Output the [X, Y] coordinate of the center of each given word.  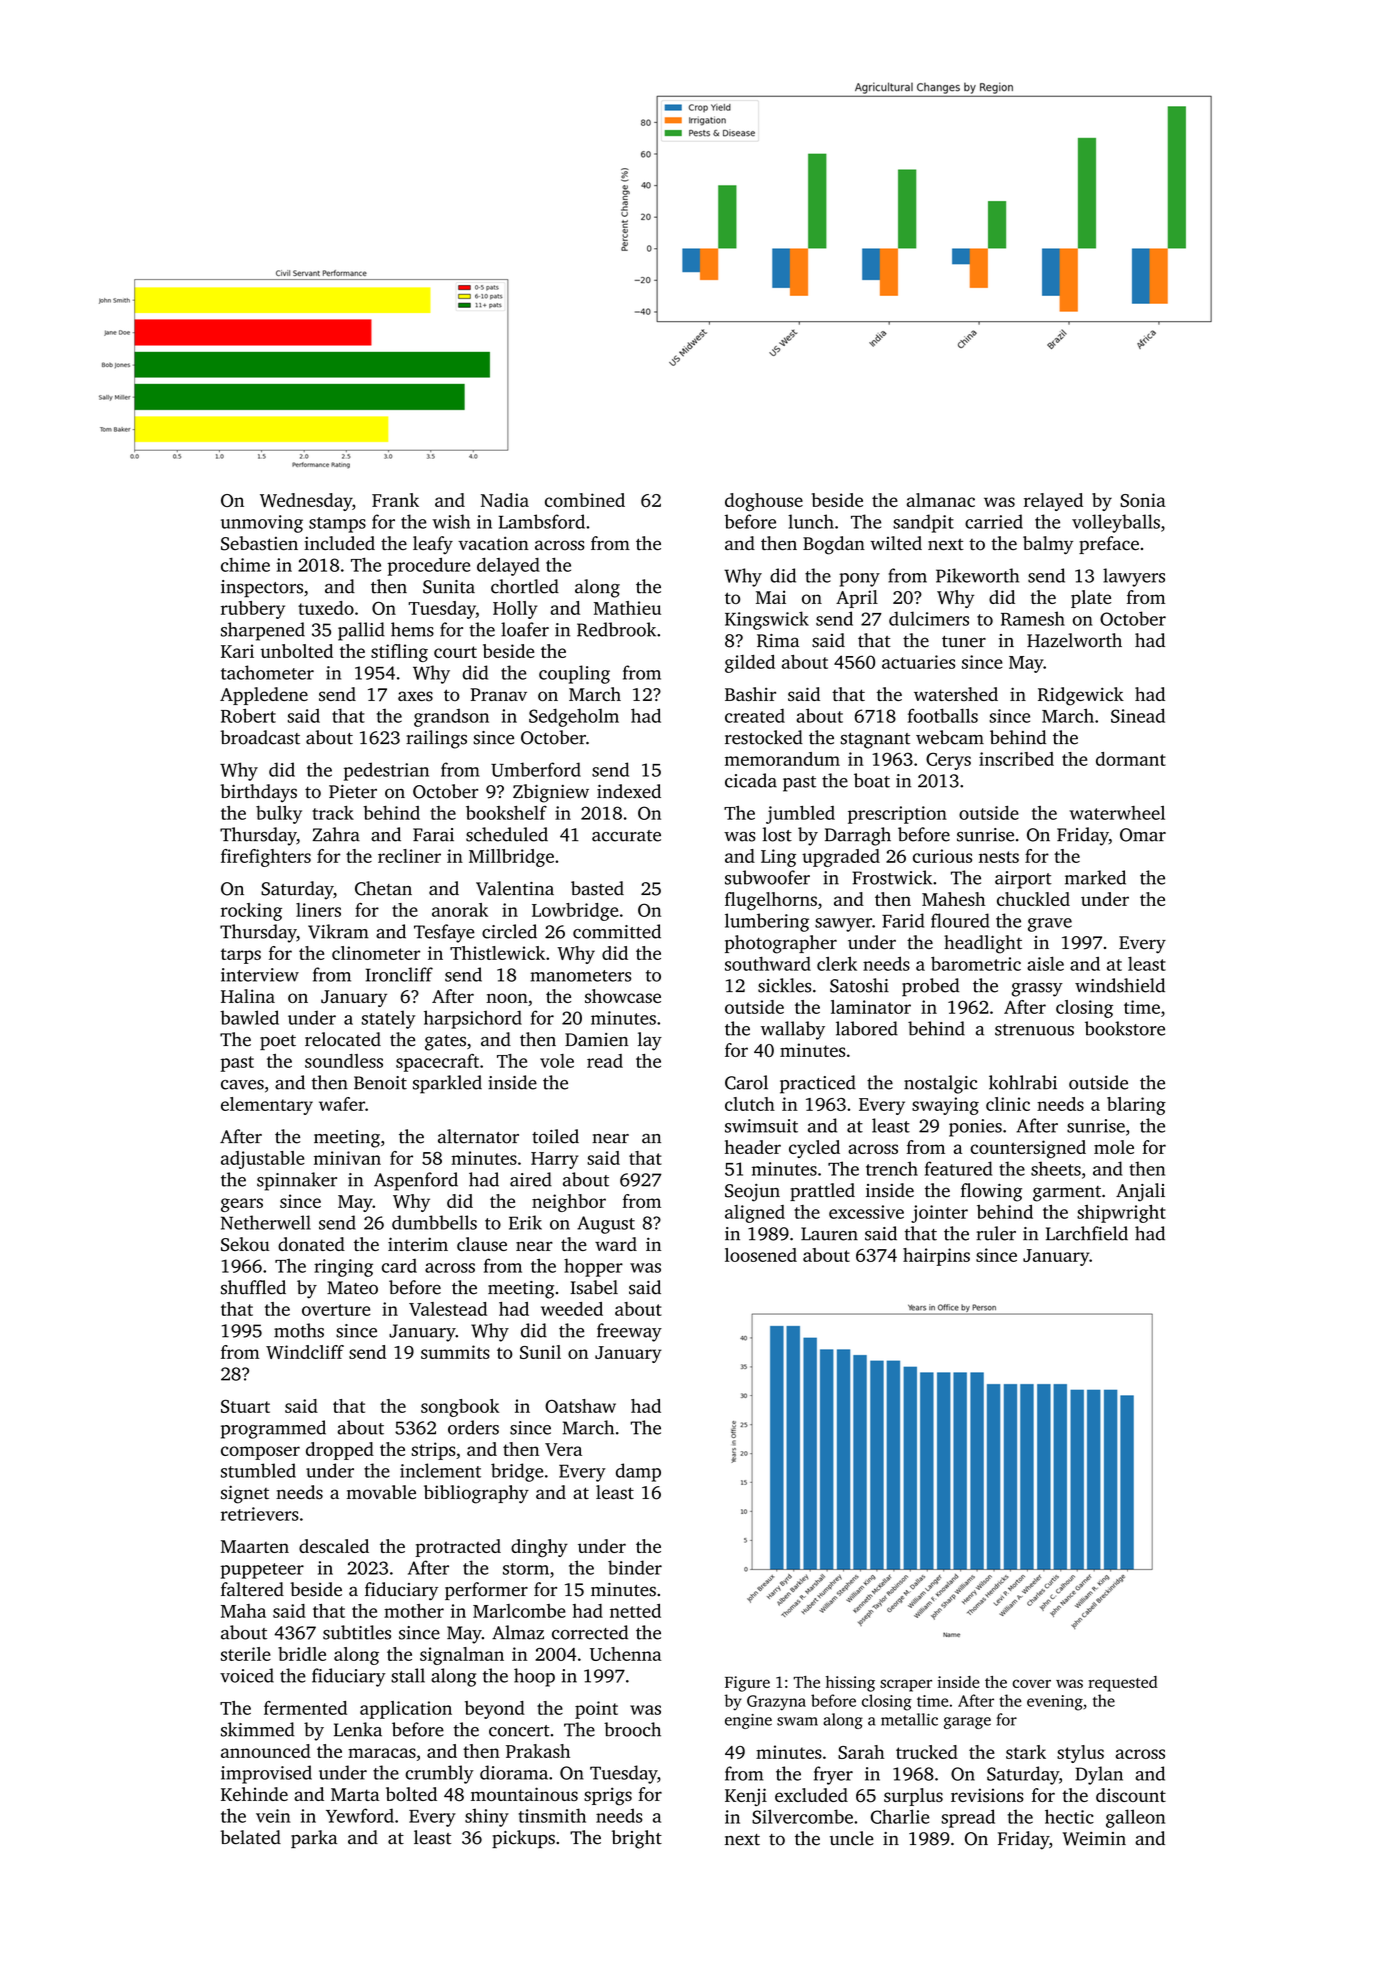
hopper [593, 1267]
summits [455, 1352]
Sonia [1143, 500]
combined [585, 500]
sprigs [608, 1796]
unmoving [262, 524]
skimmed [258, 1729]
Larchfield [1087, 1233]
